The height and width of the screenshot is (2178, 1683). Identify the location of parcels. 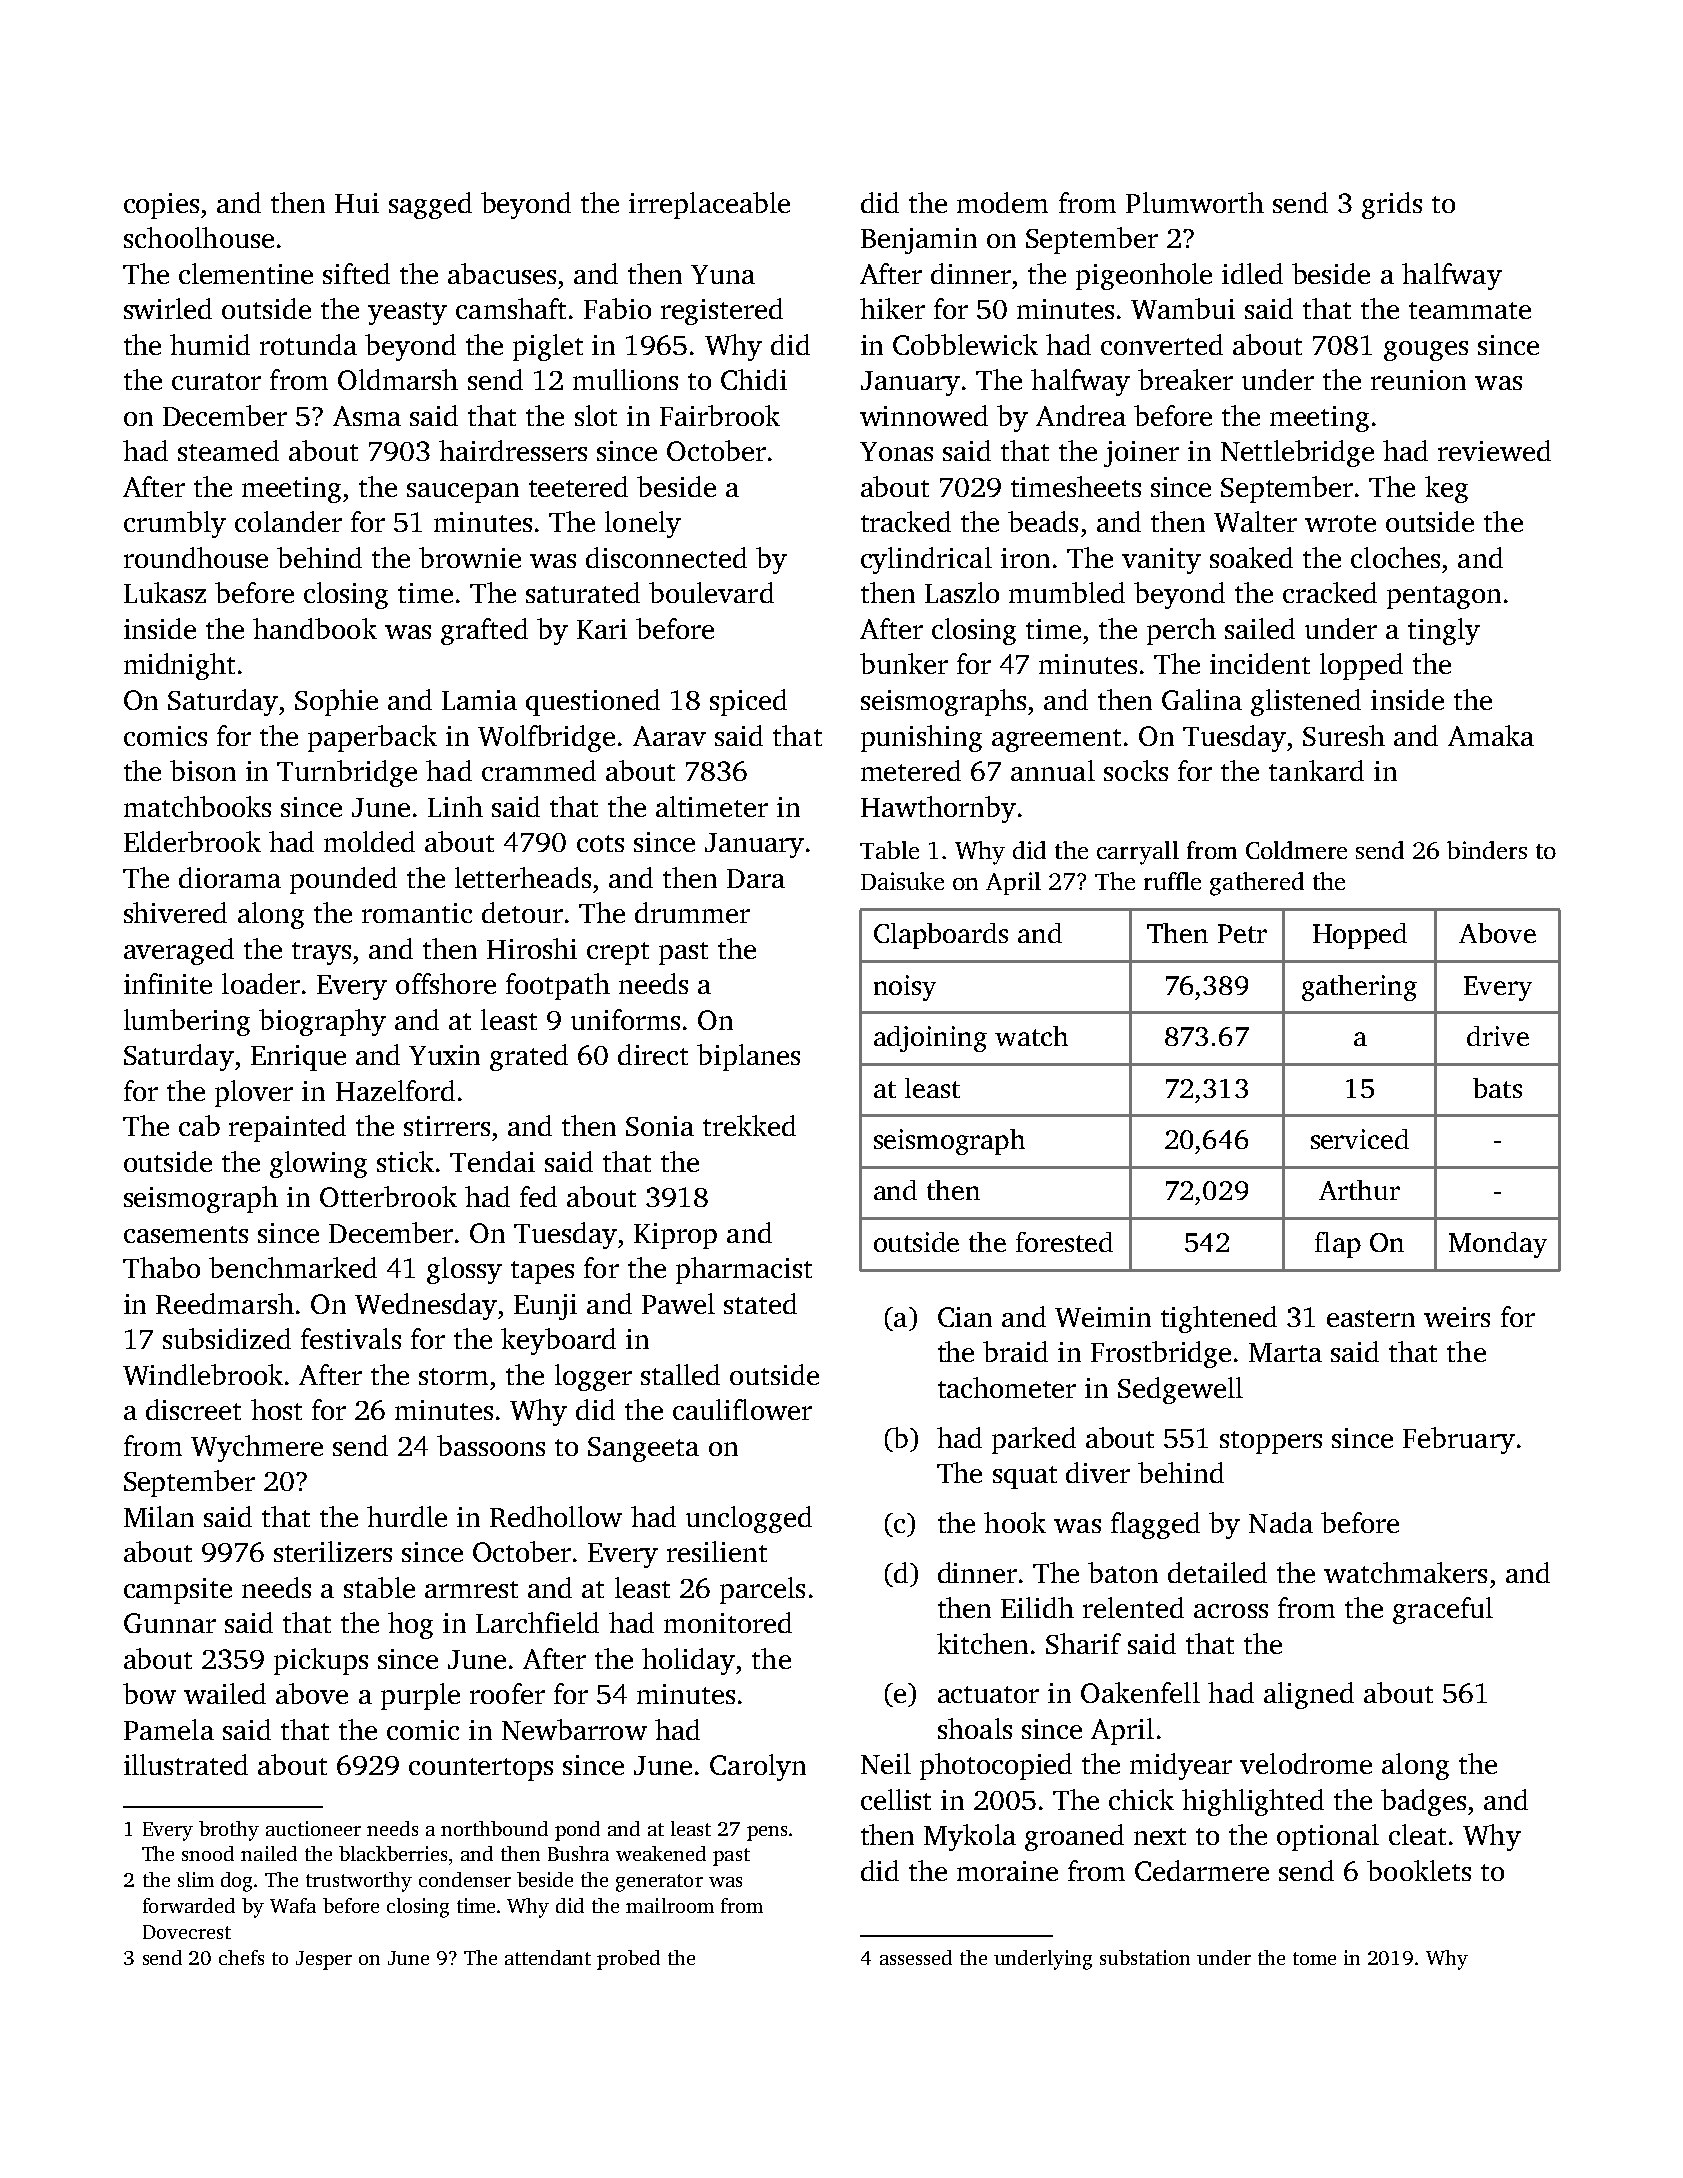
(762, 1590).
